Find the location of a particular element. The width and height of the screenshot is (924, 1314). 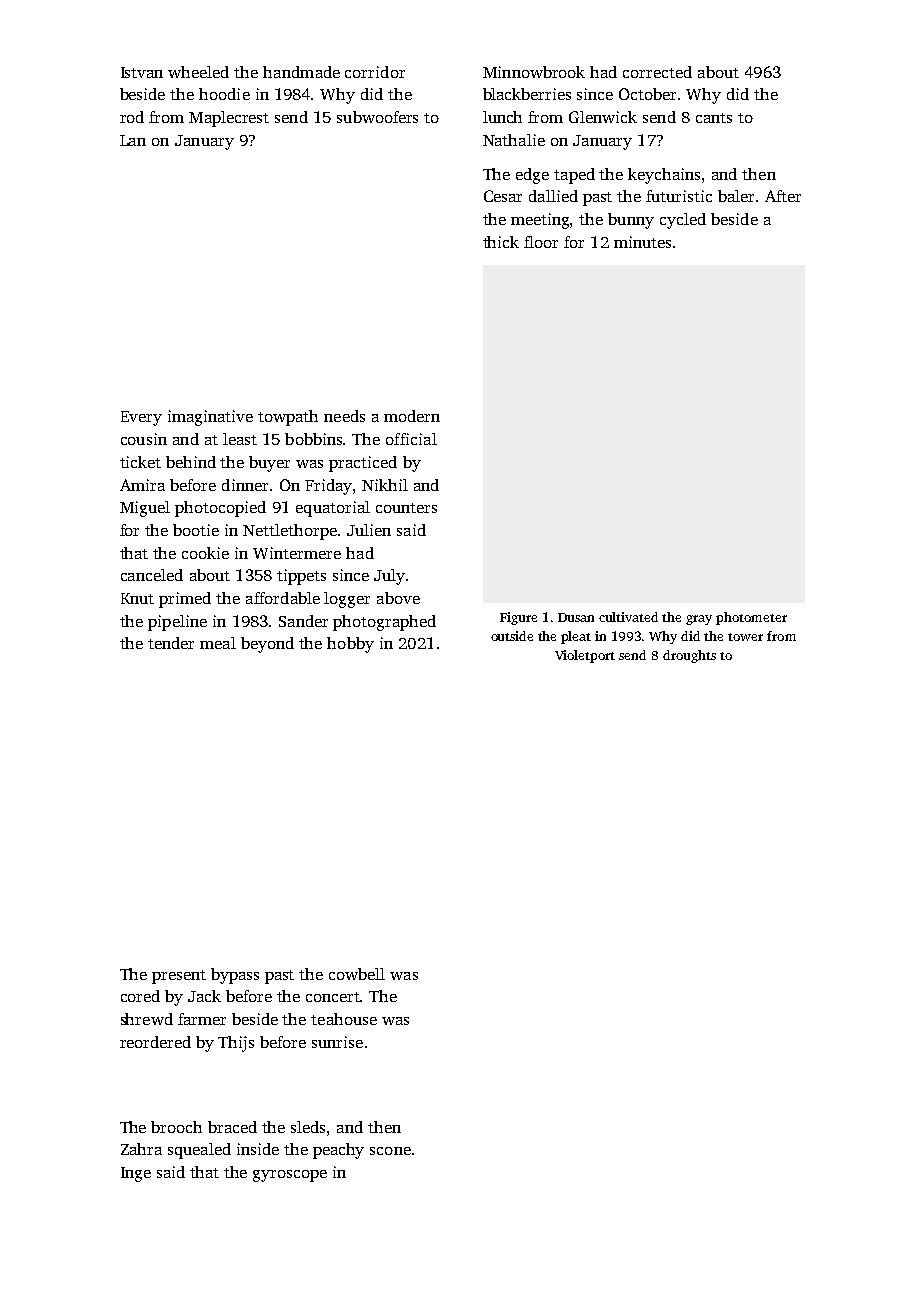

tender is located at coordinates (171, 643).
